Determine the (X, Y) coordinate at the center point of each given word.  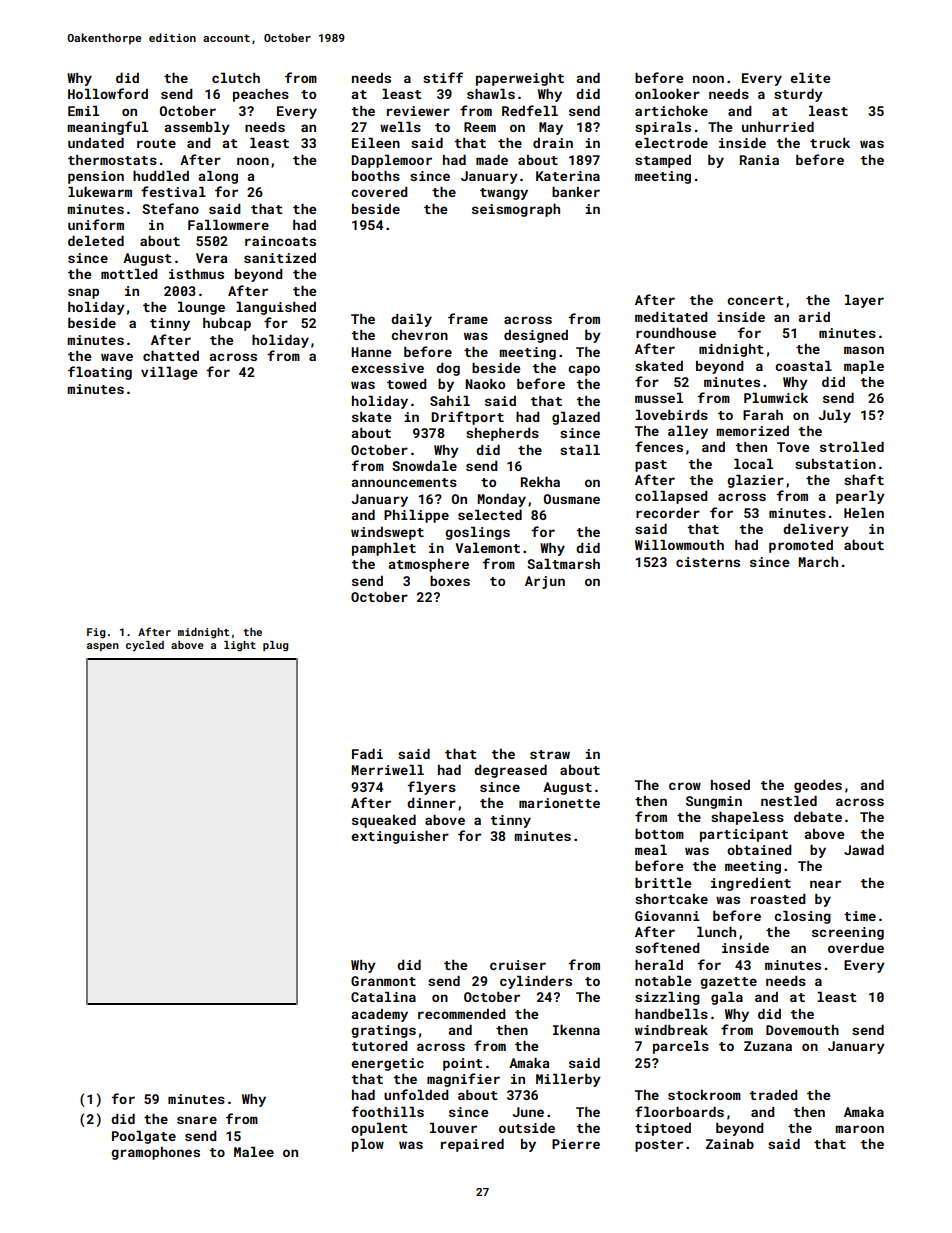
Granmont (383, 981)
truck (830, 143)
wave (117, 357)
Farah (763, 415)
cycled (145, 646)
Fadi (367, 754)
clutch (236, 78)
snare (197, 1120)
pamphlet (384, 549)
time (860, 916)
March (818, 562)
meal (651, 850)
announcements (404, 482)
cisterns (708, 562)
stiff (443, 77)
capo (584, 370)
